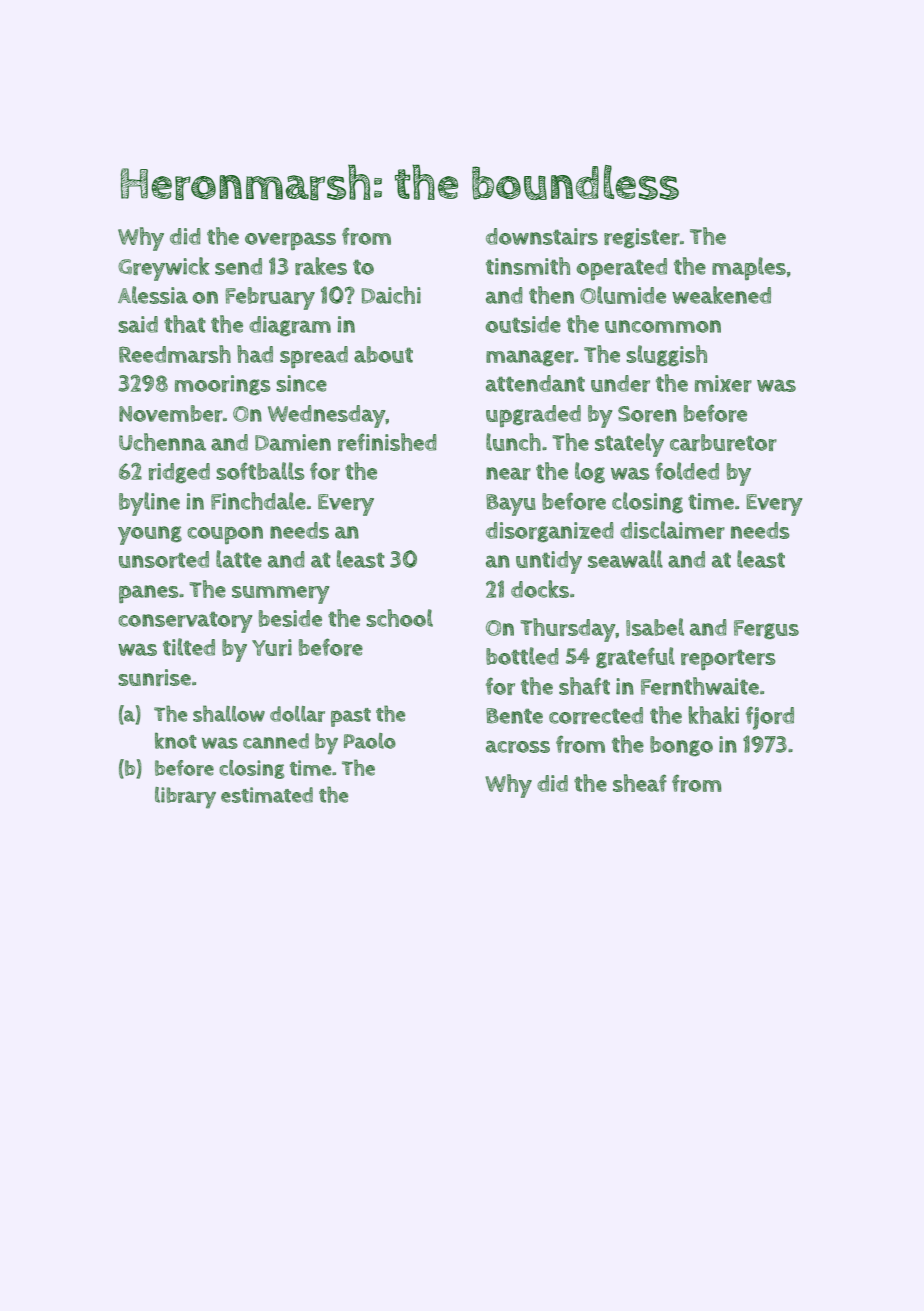 The image size is (924, 1311). I want to click on school, so click(399, 618).
